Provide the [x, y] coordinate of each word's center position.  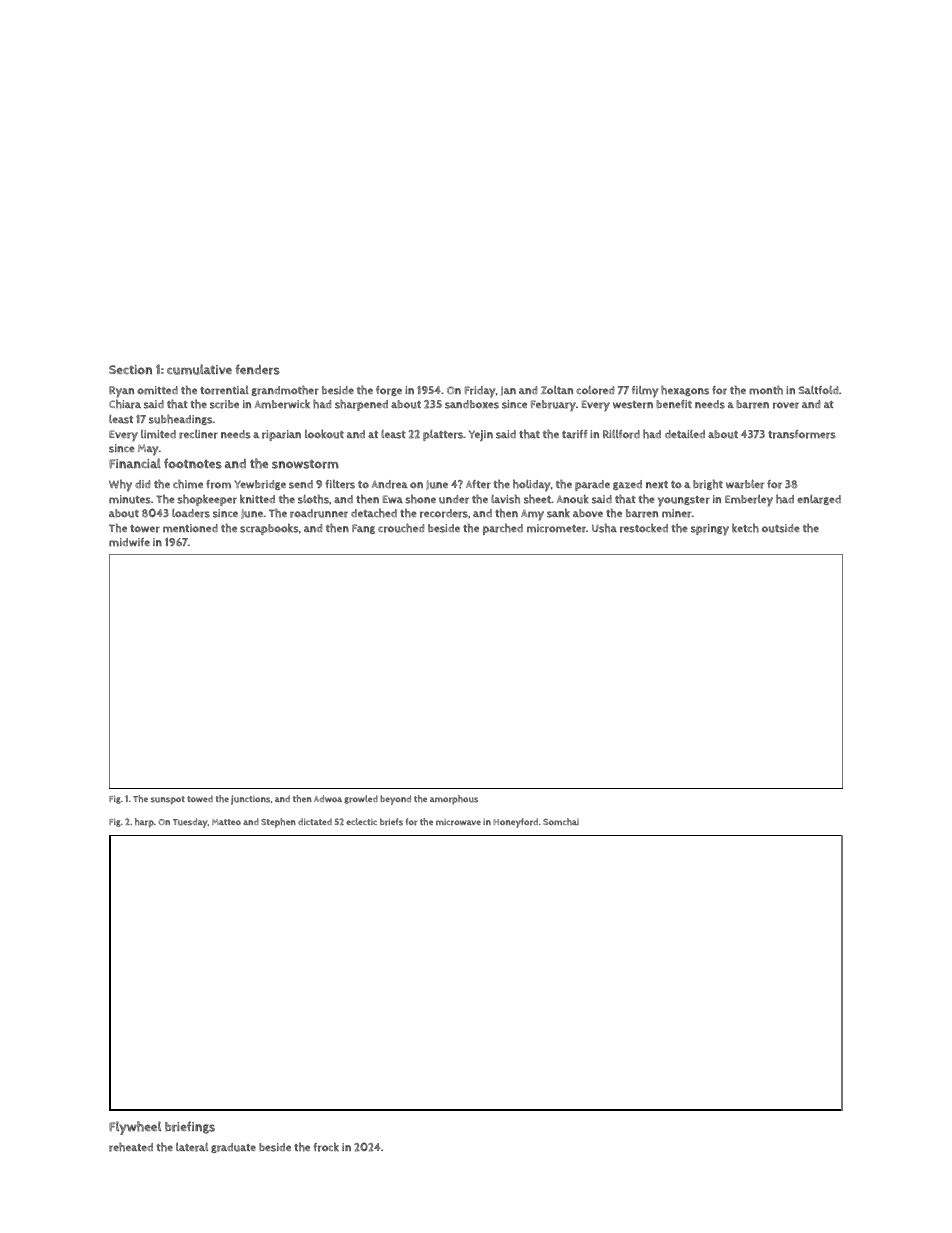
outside [781, 528]
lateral [192, 1147]
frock [326, 1147]
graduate [233, 1148]
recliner [198, 434]
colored [595, 390]
